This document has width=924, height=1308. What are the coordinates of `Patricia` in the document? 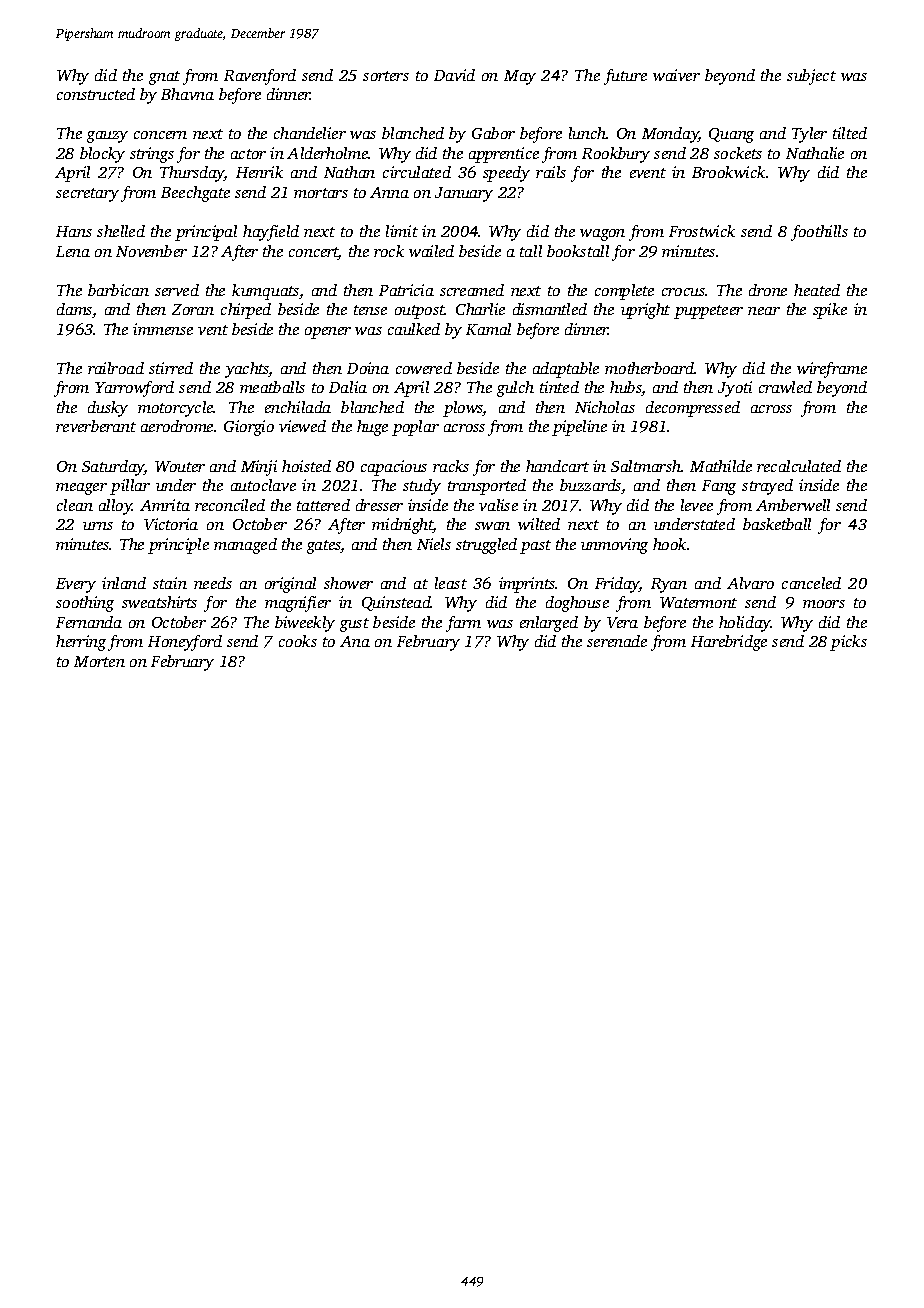 It's located at (406, 290).
